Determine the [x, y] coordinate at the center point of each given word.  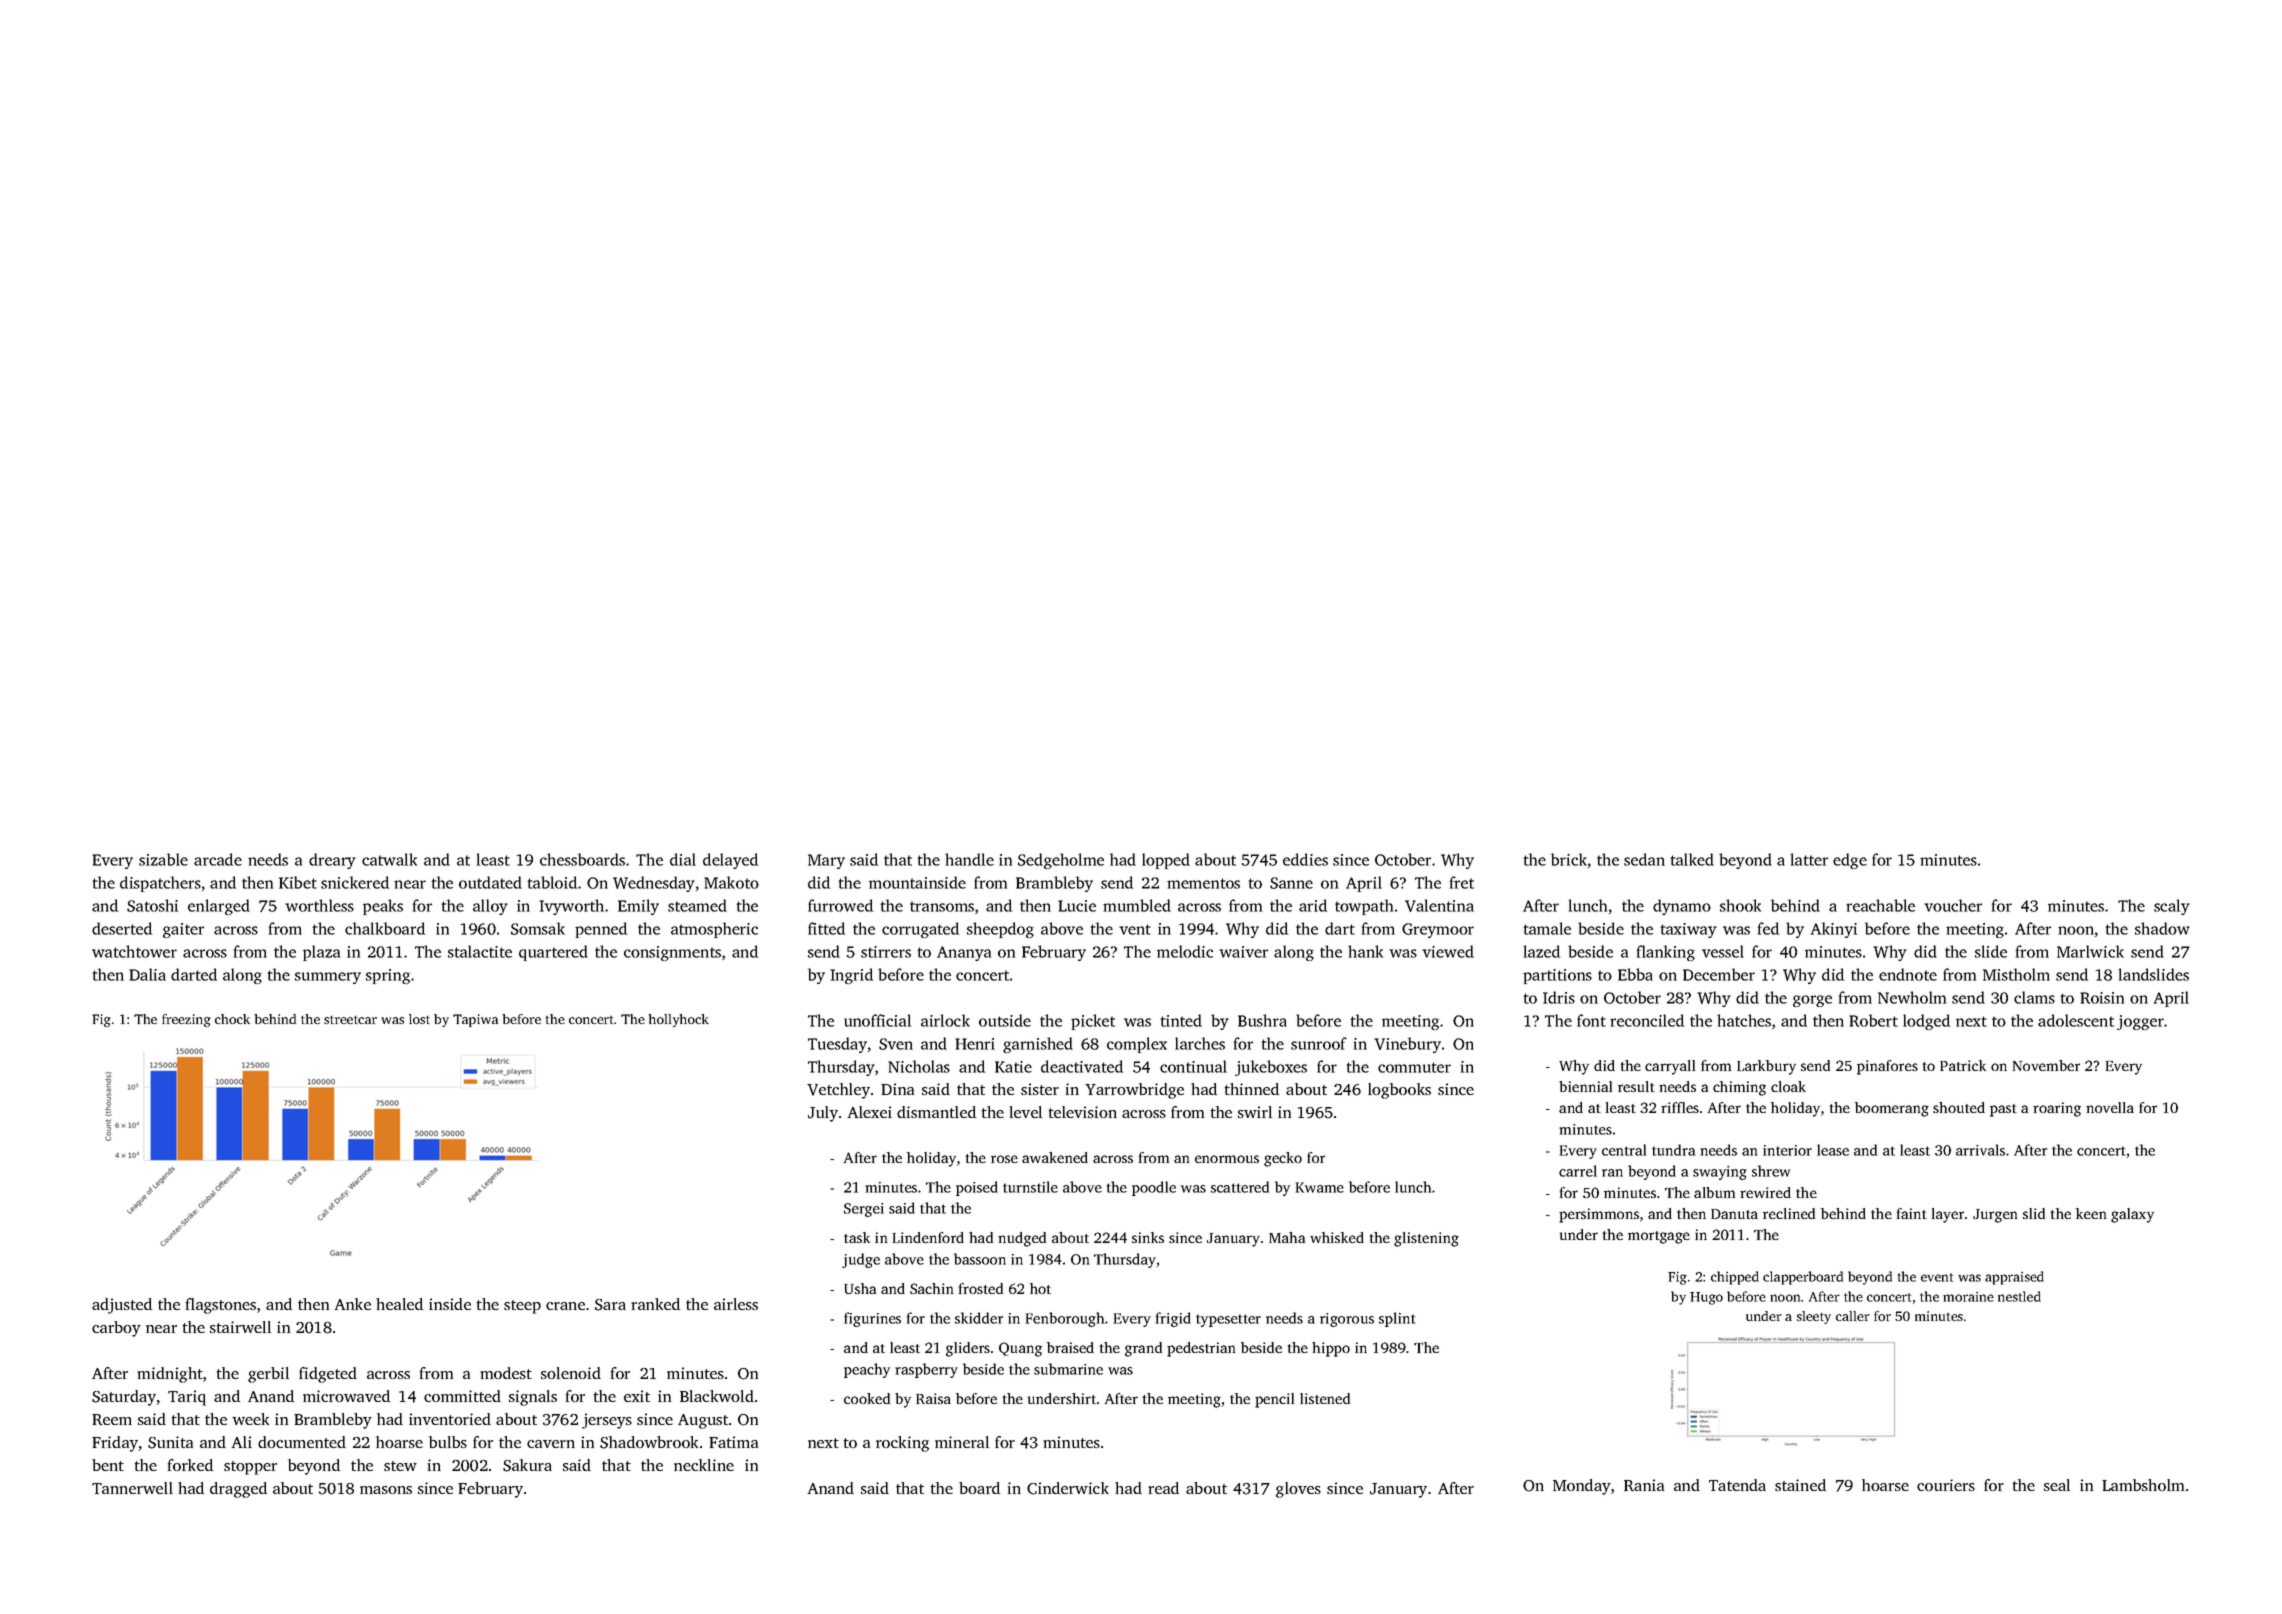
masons [386, 1490]
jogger [2140, 1022]
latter [1809, 859]
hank [1365, 951]
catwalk [389, 859]
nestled [2019, 1296]
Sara [610, 1305]
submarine [1068, 1369]
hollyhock [679, 1020]
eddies [1305, 859]
